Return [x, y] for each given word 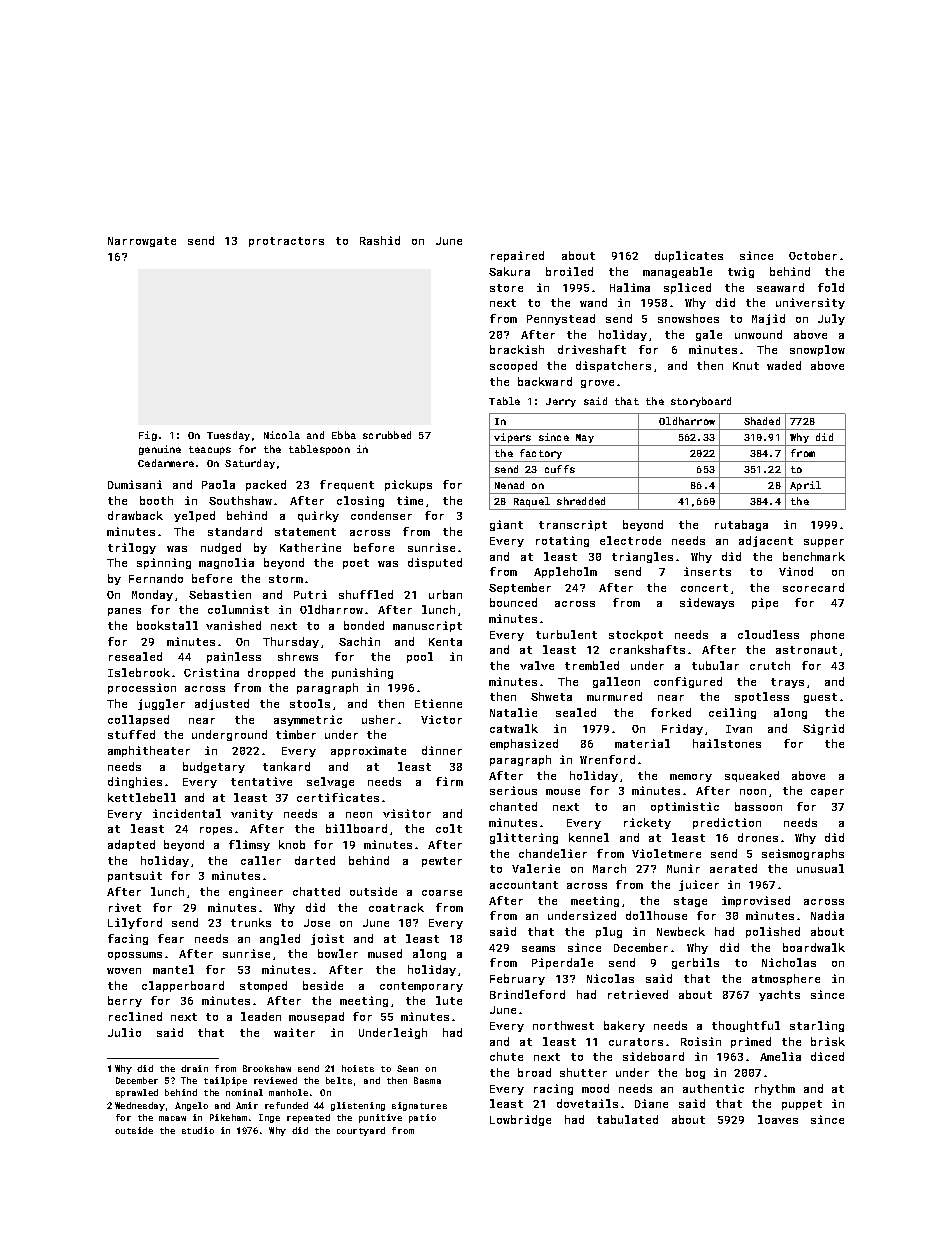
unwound [758, 334]
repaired [517, 256]
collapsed [138, 720]
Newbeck [681, 931]
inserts [707, 571]
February [517, 979]
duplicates [689, 256]
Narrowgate [142, 242]
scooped [513, 366]
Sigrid [823, 729]
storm [286, 579]
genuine [160, 450]
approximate [368, 751]
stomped [263, 986]
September [520, 588]
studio [198, 1130]
